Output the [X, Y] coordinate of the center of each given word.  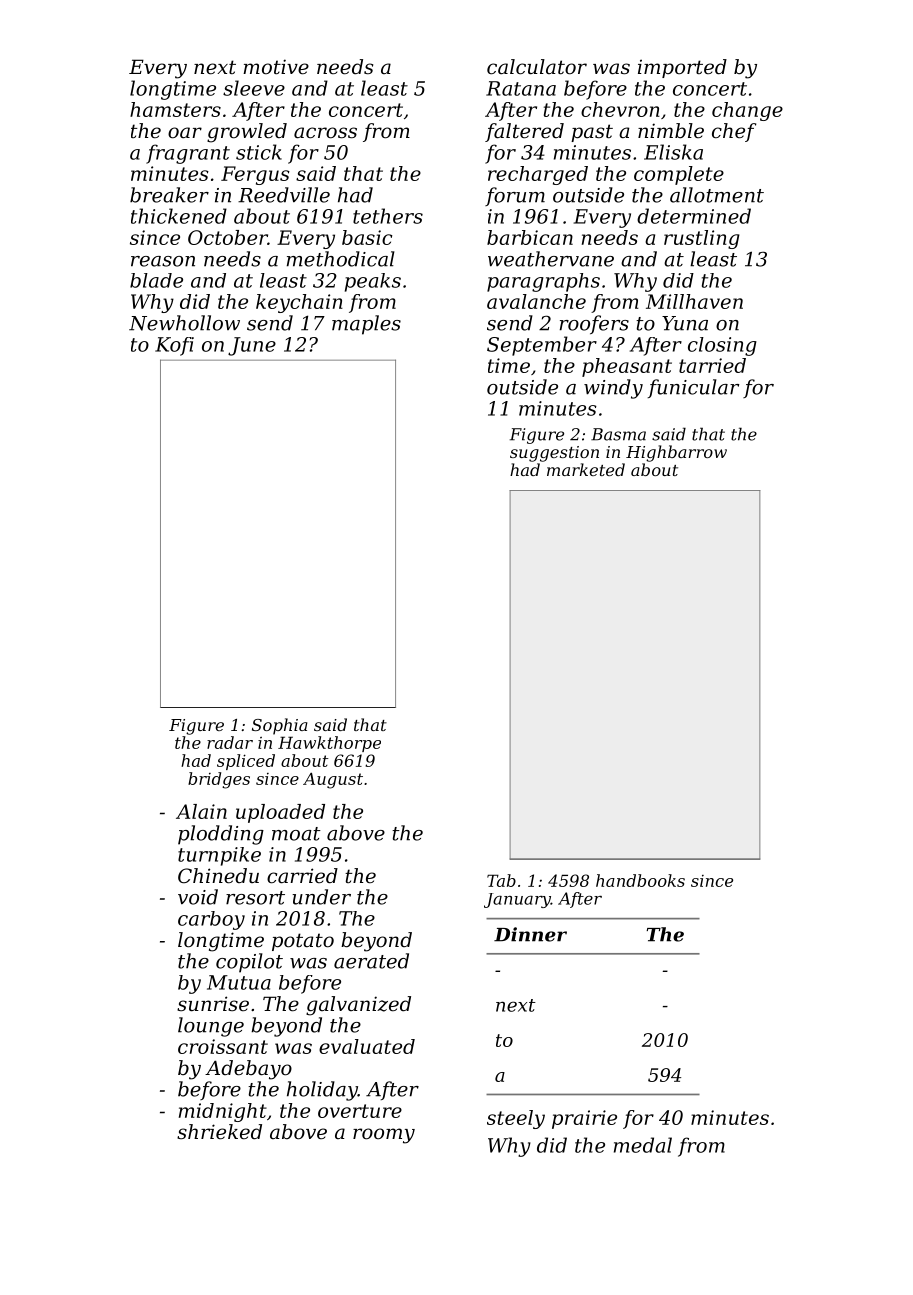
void [198, 897]
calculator [537, 67]
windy [613, 389]
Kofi [174, 346]
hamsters [175, 109]
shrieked [219, 1132]
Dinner [530, 934]
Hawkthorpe [329, 744]
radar [230, 742]
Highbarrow [676, 453]
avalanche [536, 301]
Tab [501, 880]
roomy [384, 1136]
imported [682, 68]
